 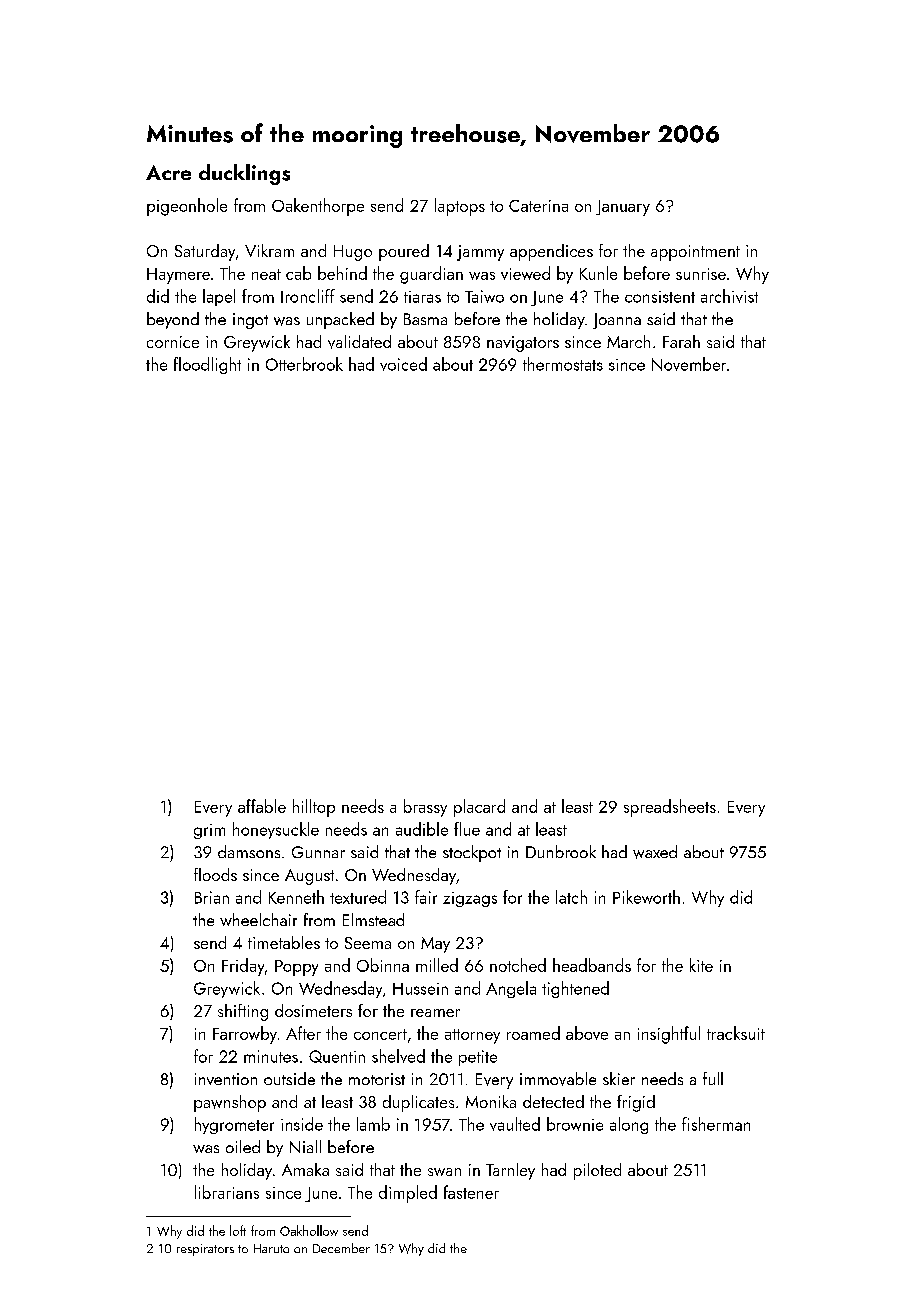 I want to click on affable, so click(x=262, y=806).
